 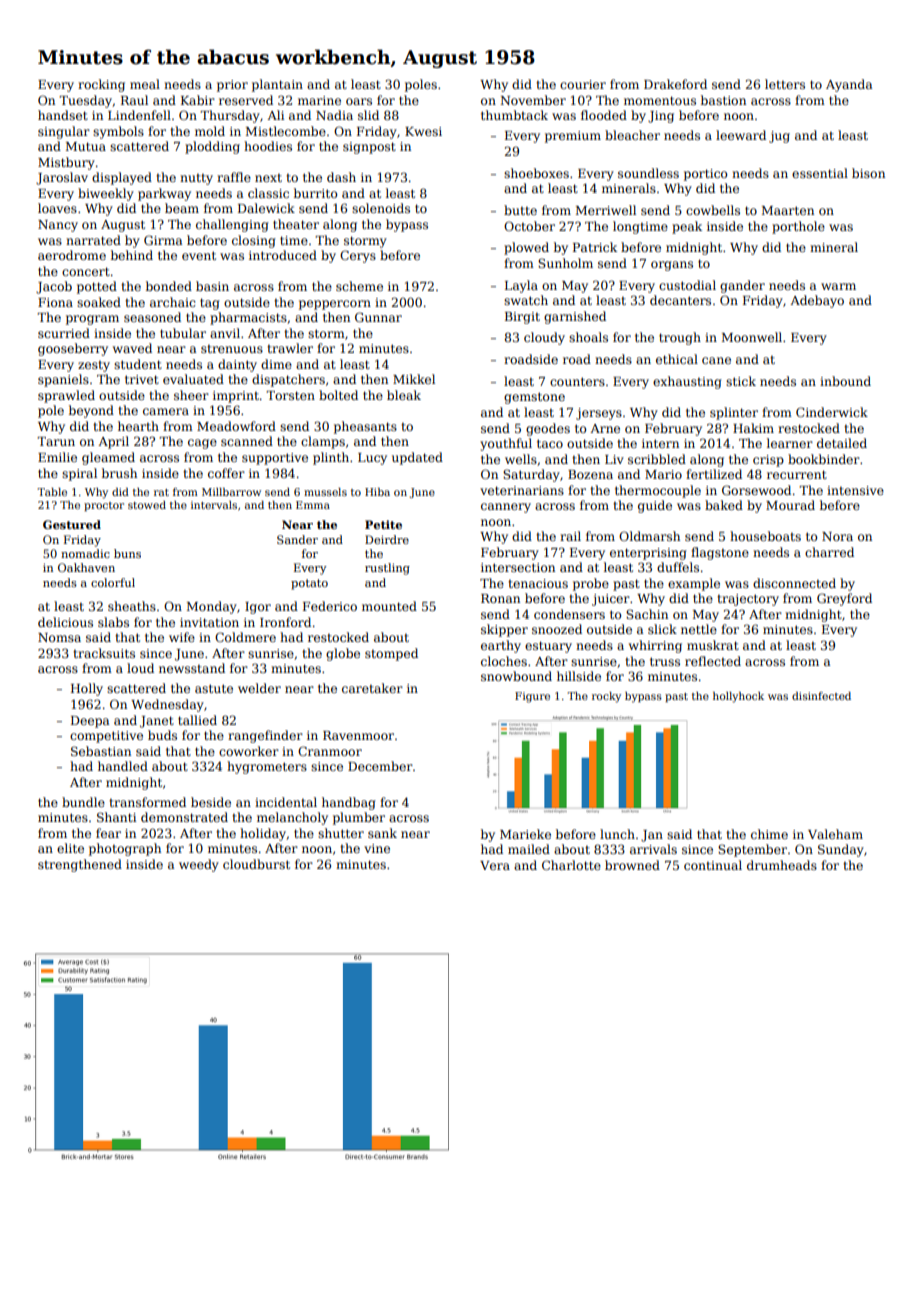 What do you see at coordinates (734, 413) in the document?
I see `splinter` at bounding box center [734, 413].
